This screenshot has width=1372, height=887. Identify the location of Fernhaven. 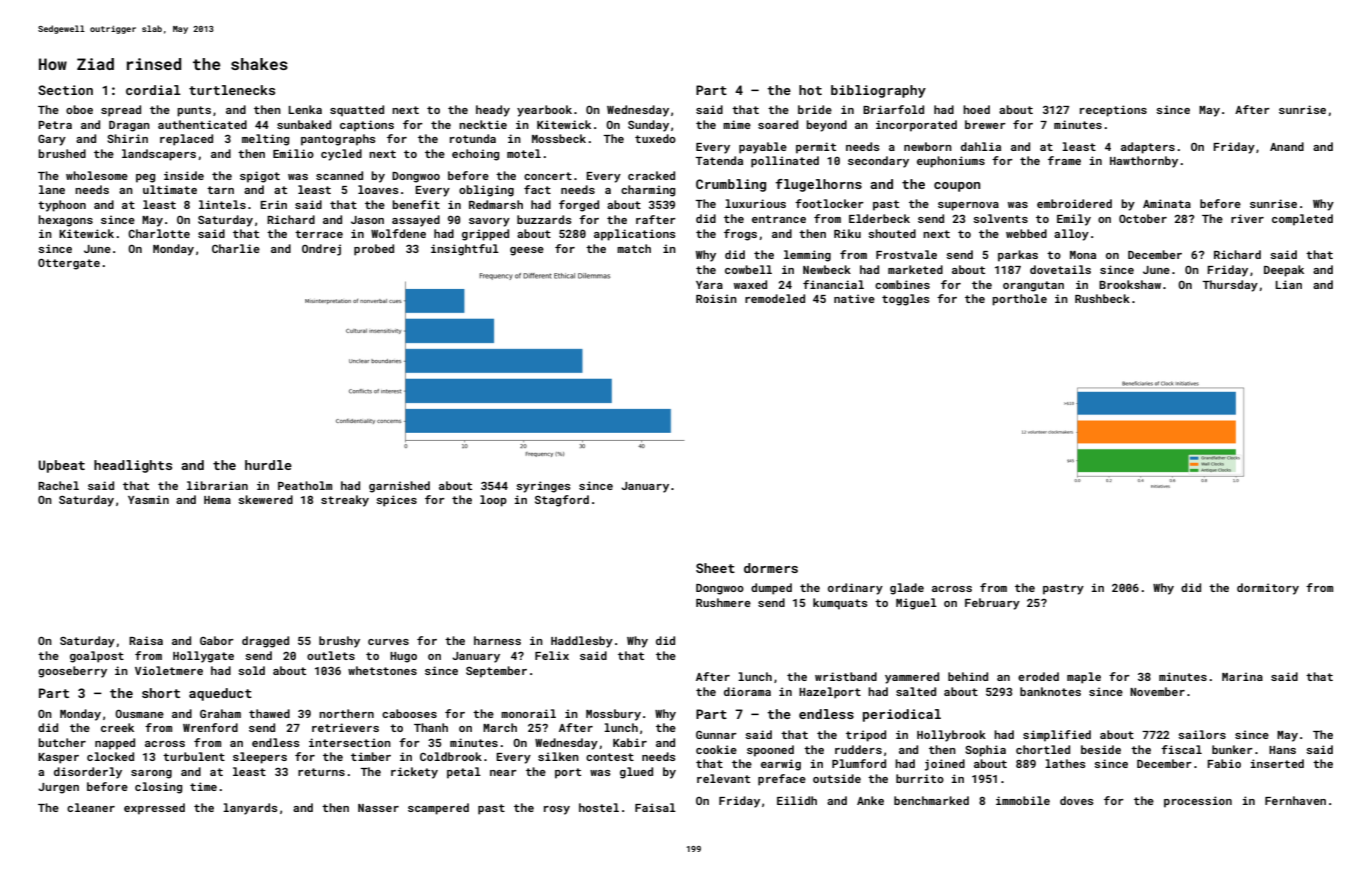
(1295, 800).
